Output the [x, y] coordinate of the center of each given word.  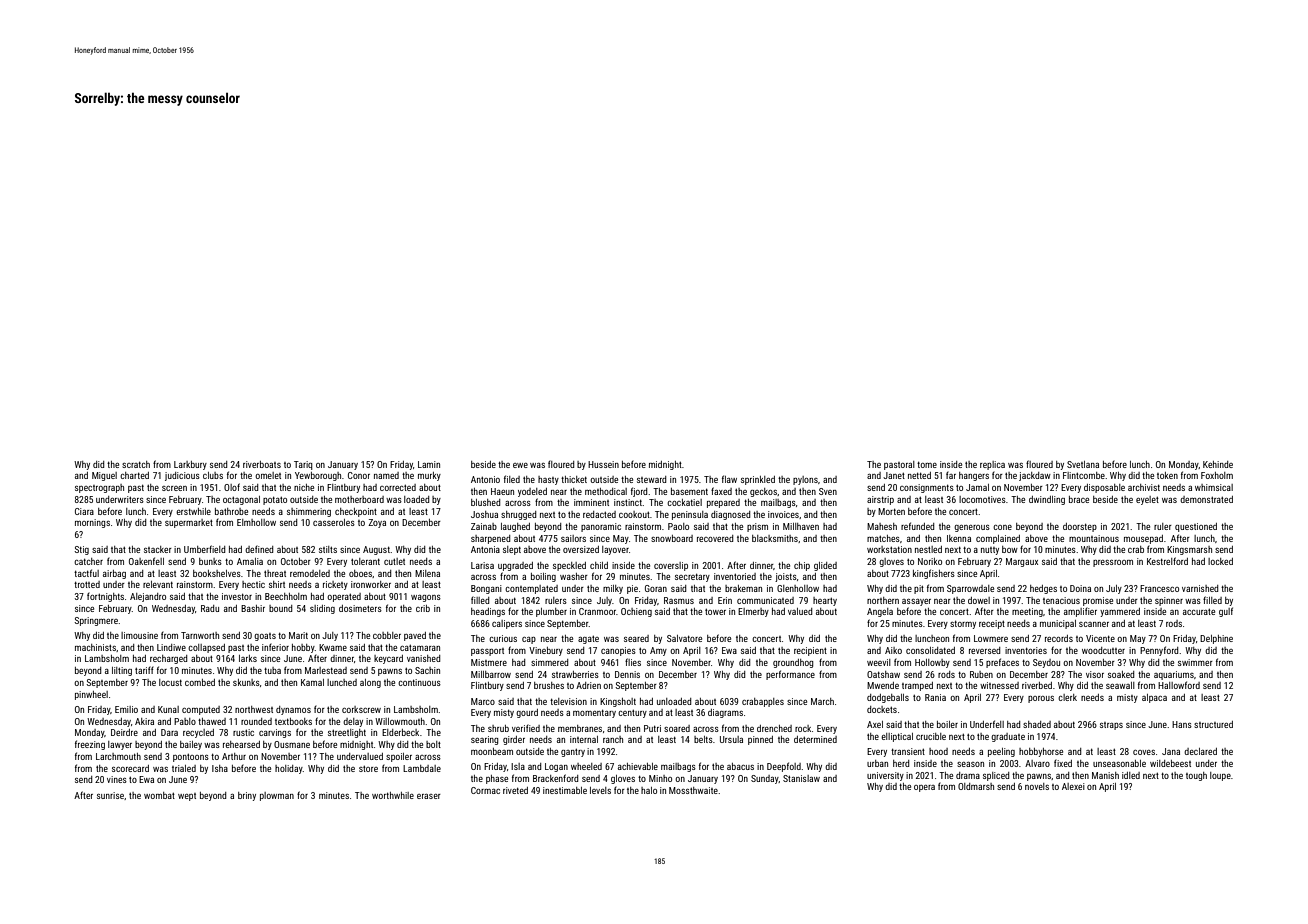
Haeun [502, 491]
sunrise [110, 795]
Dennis [627, 674]
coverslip [671, 566]
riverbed [1037, 685]
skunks [246, 682]
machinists [95, 647]
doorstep [1080, 527]
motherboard [359, 499]
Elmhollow [256, 522]
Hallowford [1179, 685]
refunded [918, 526]
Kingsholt [618, 702]
